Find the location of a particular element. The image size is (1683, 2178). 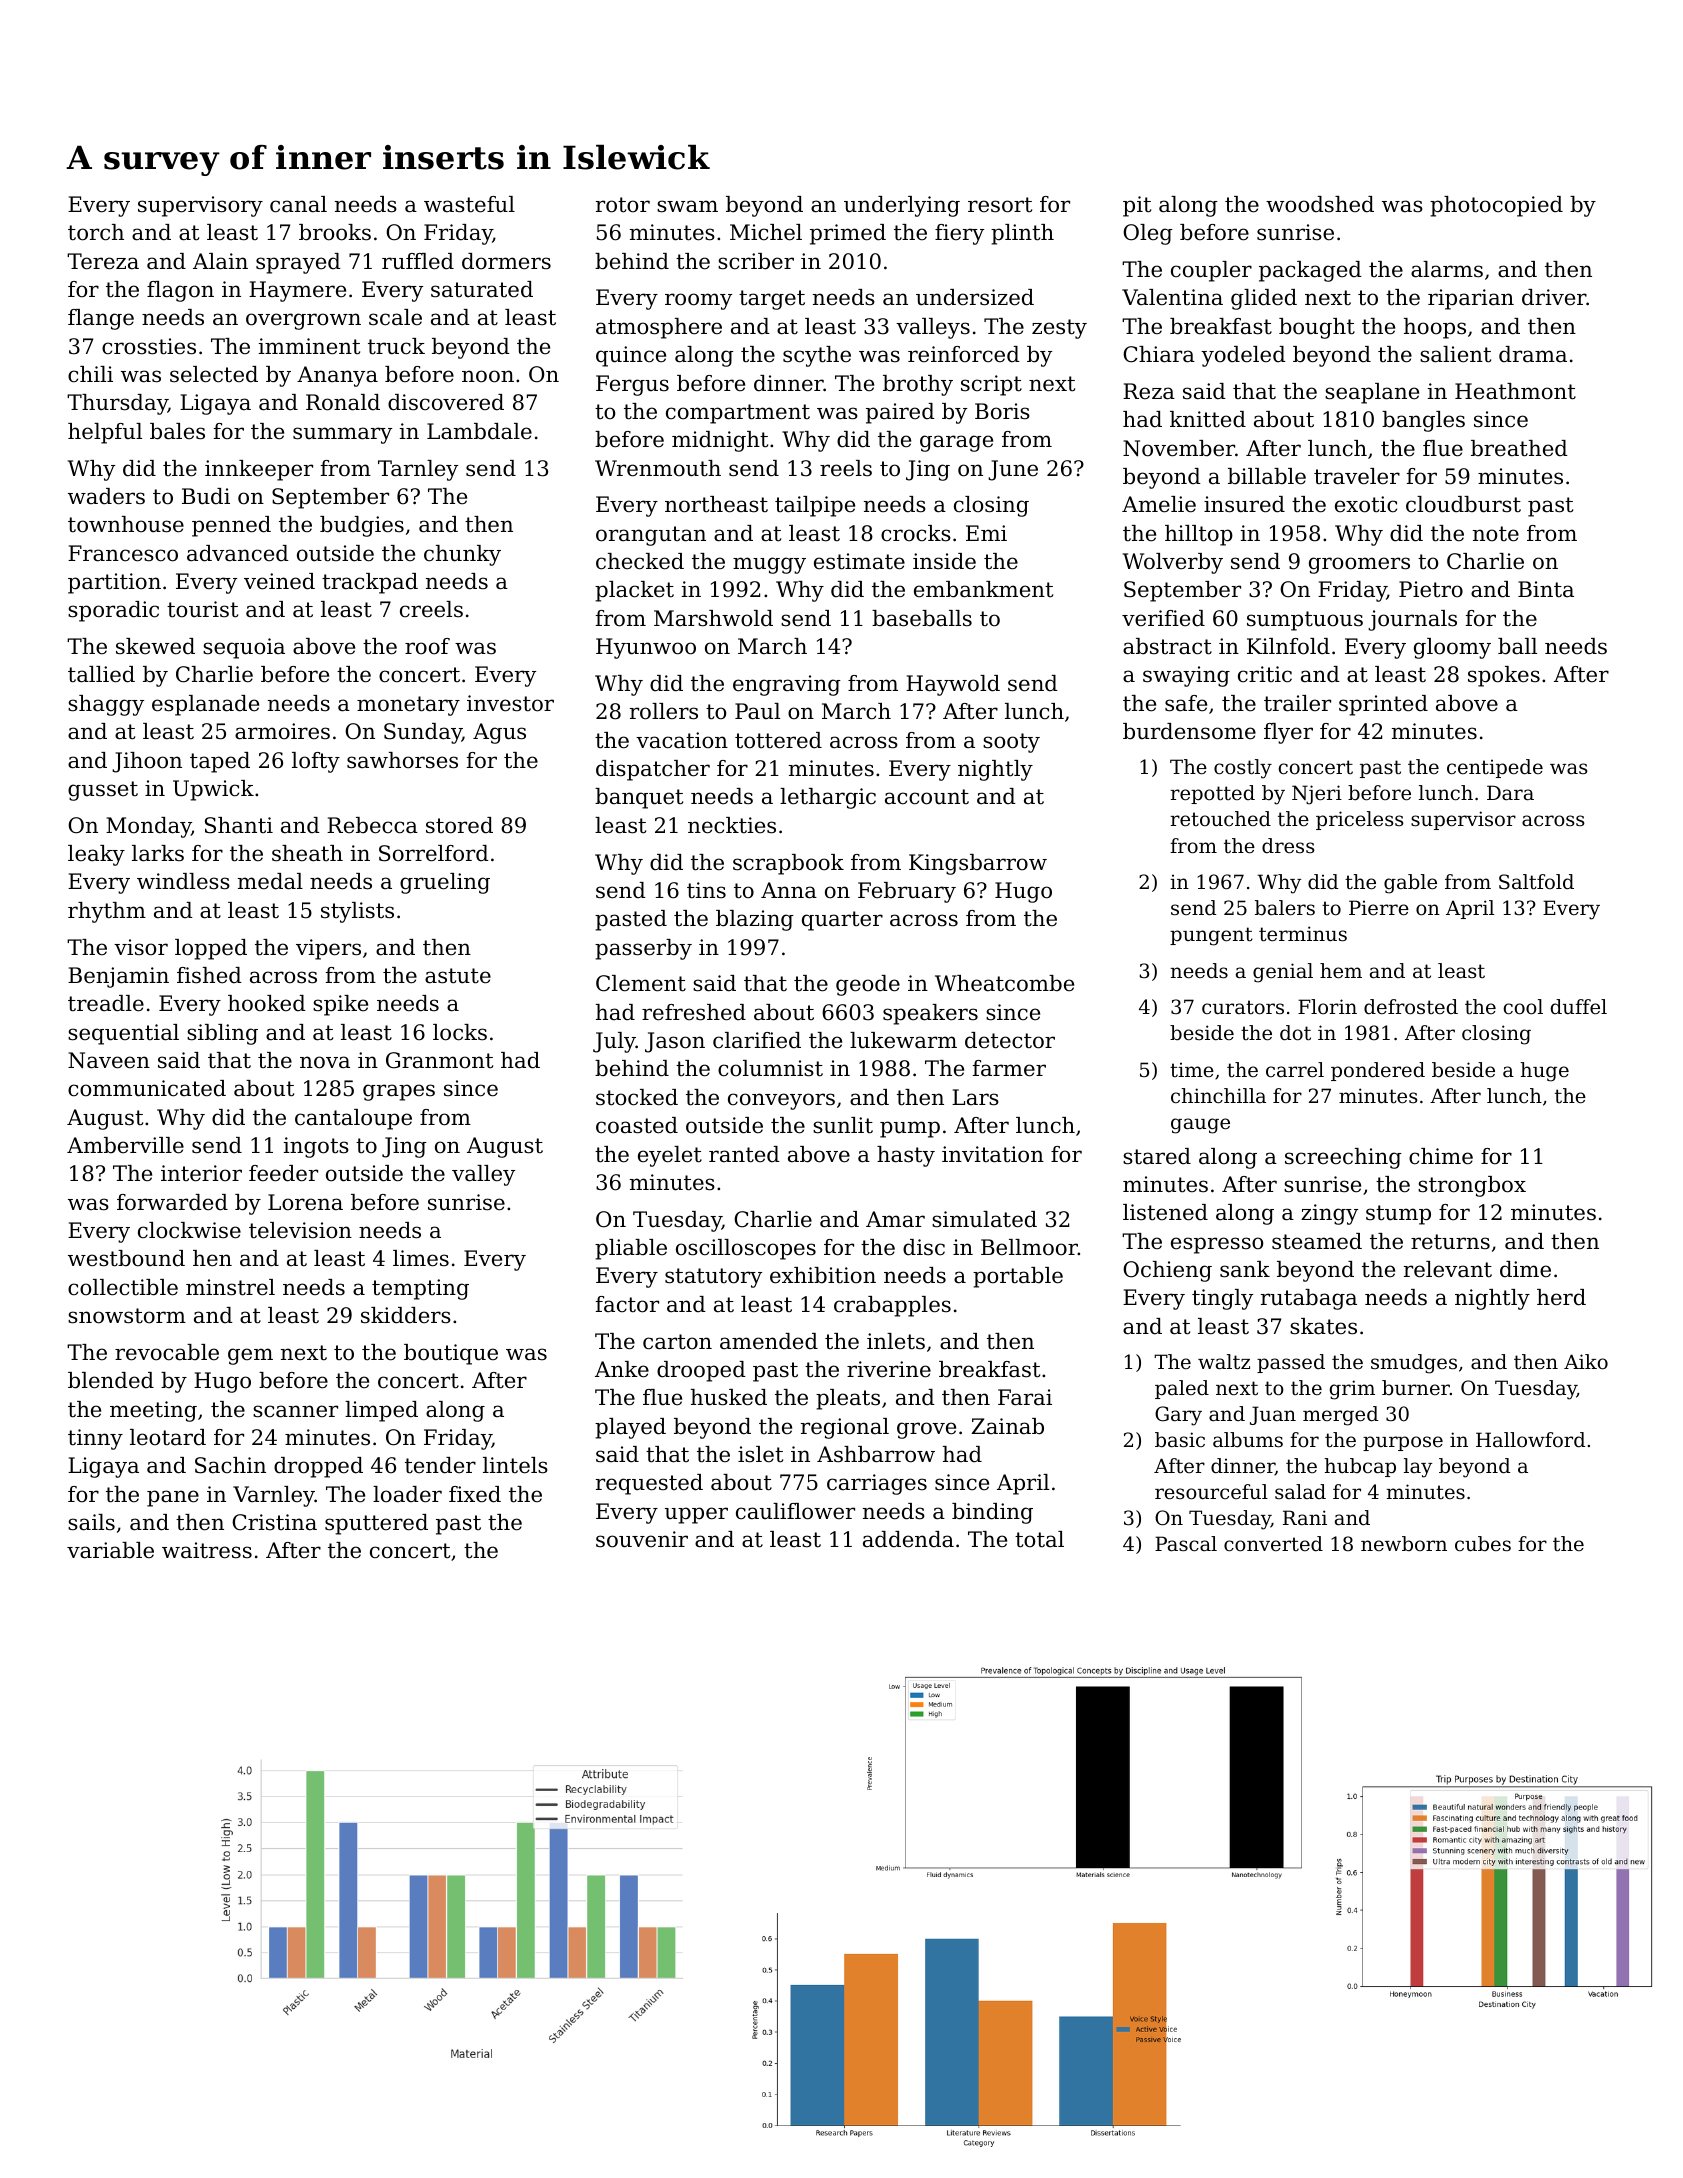

torch is located at coordinates (96, 232).
